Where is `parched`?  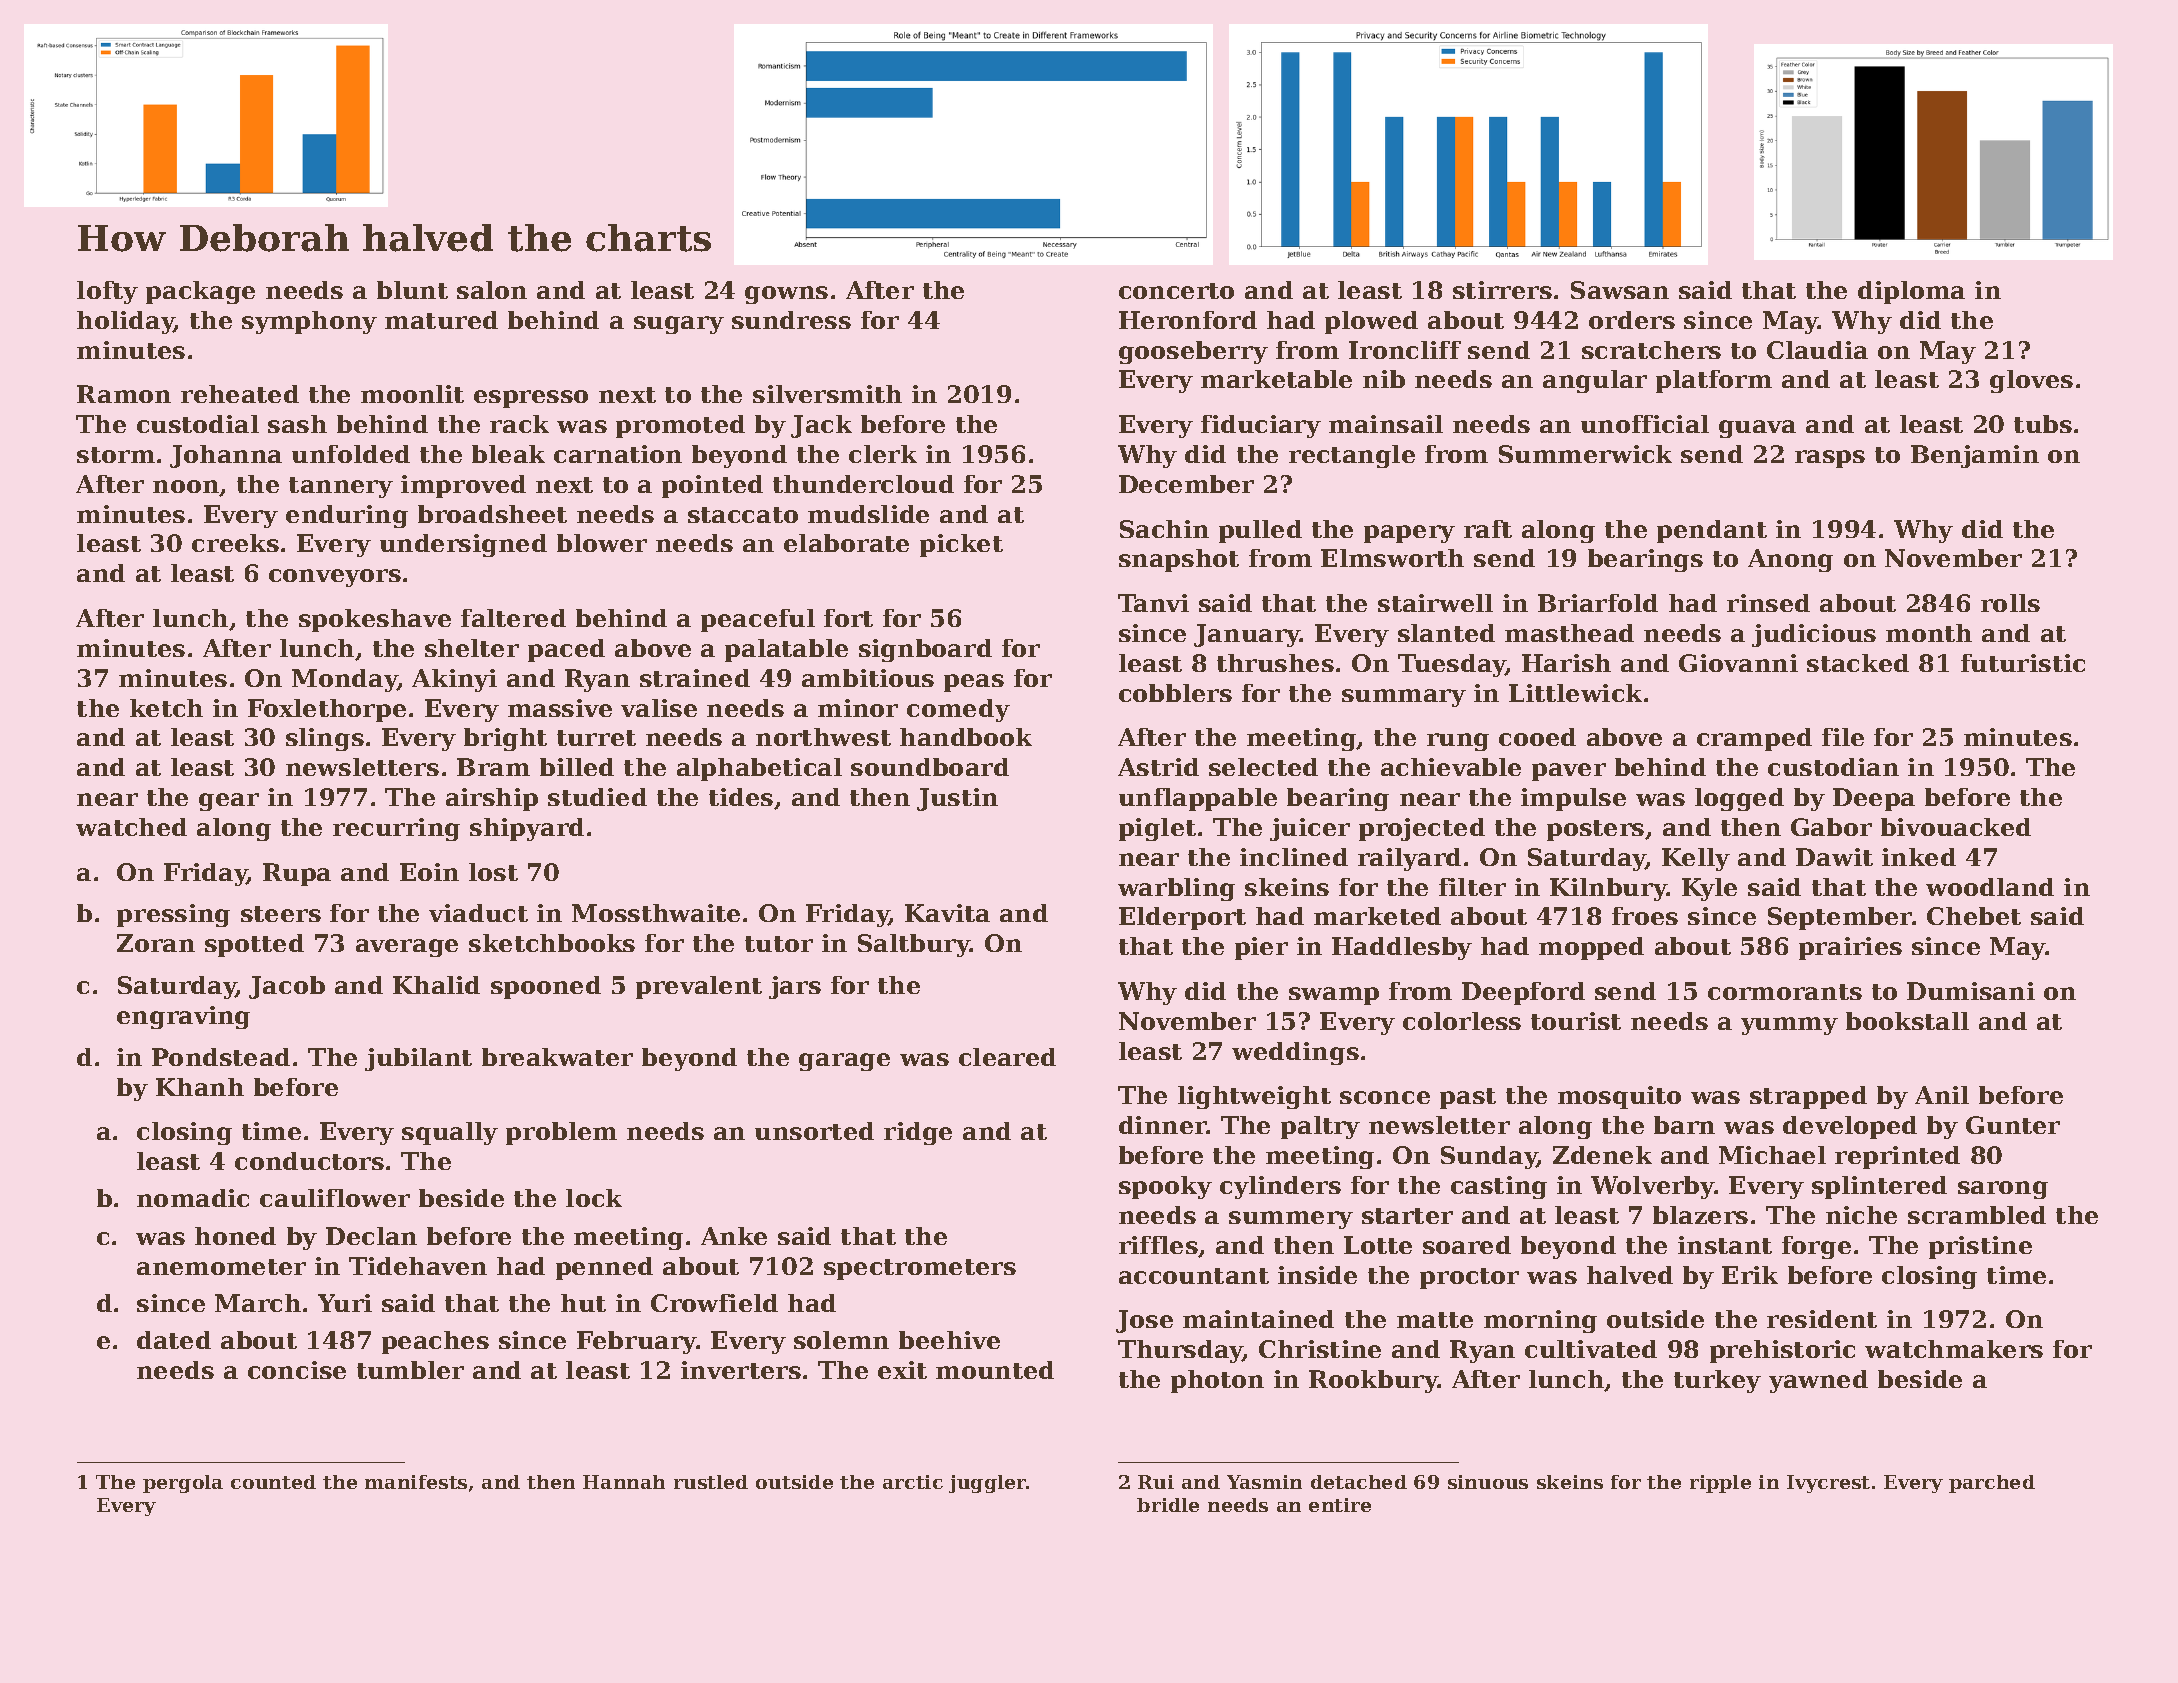
parched is located at coordinates (1992, 1484).
